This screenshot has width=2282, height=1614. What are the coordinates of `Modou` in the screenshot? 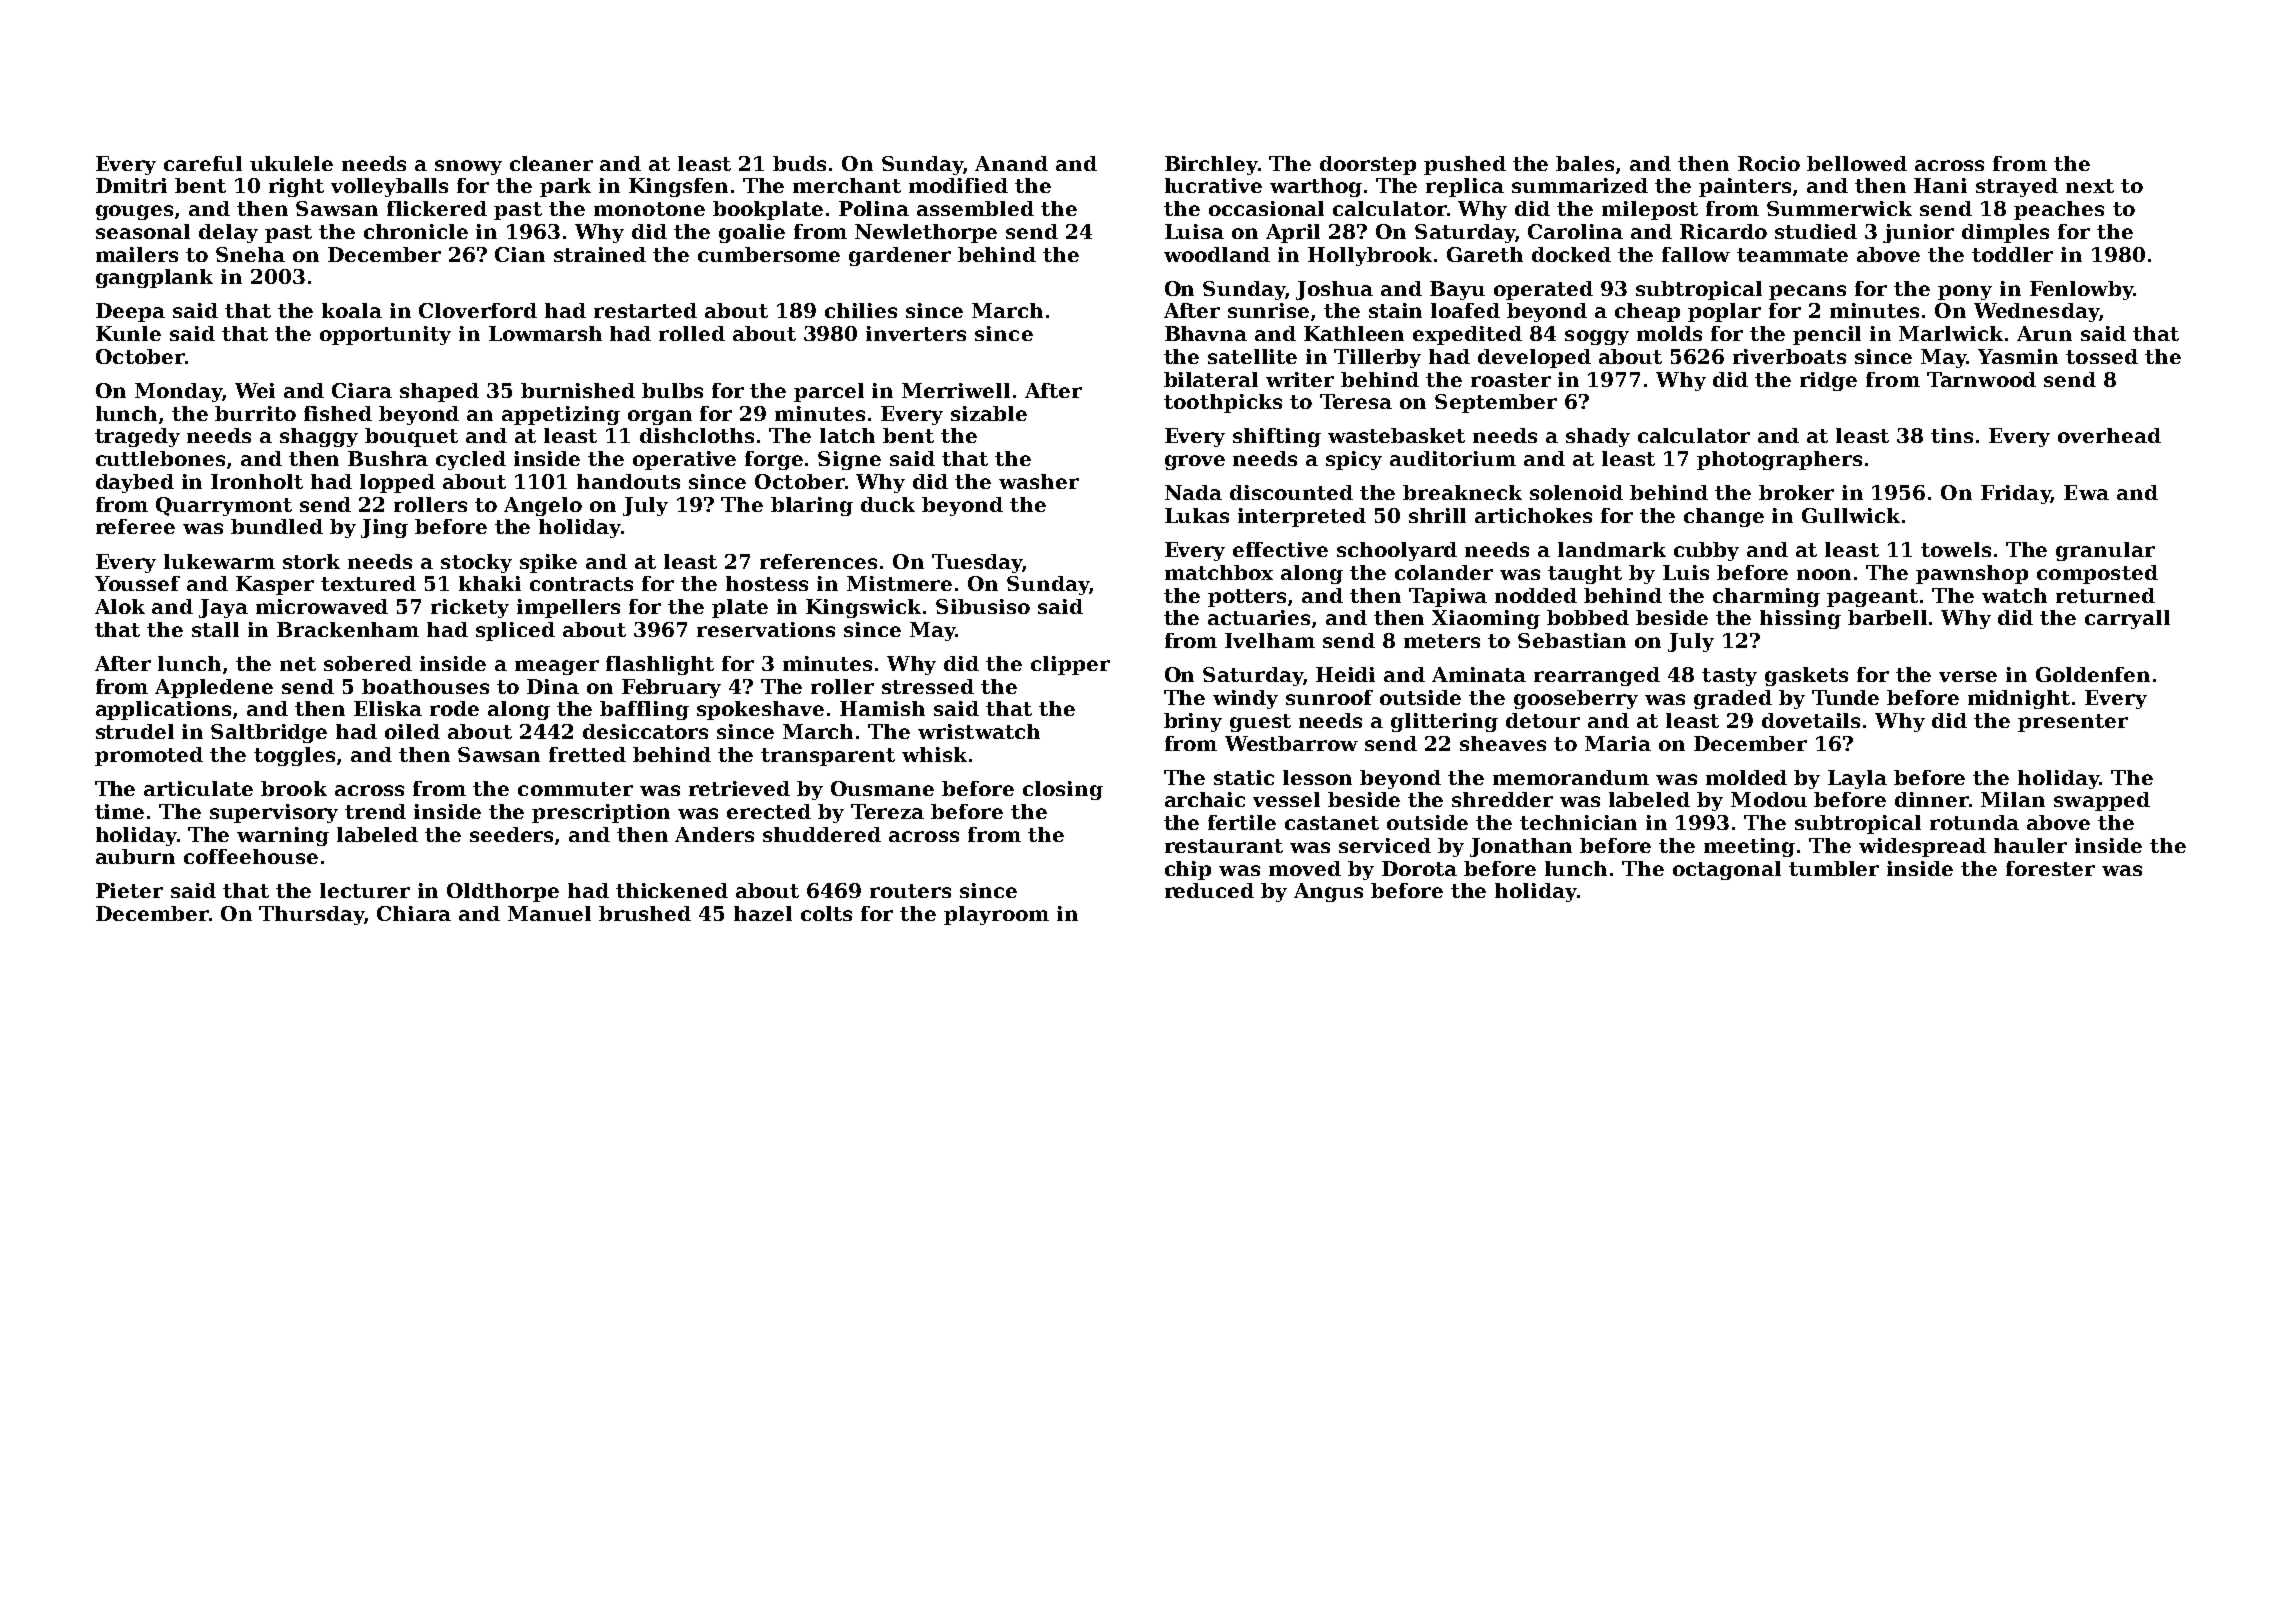 It's located at (1769, 799).
